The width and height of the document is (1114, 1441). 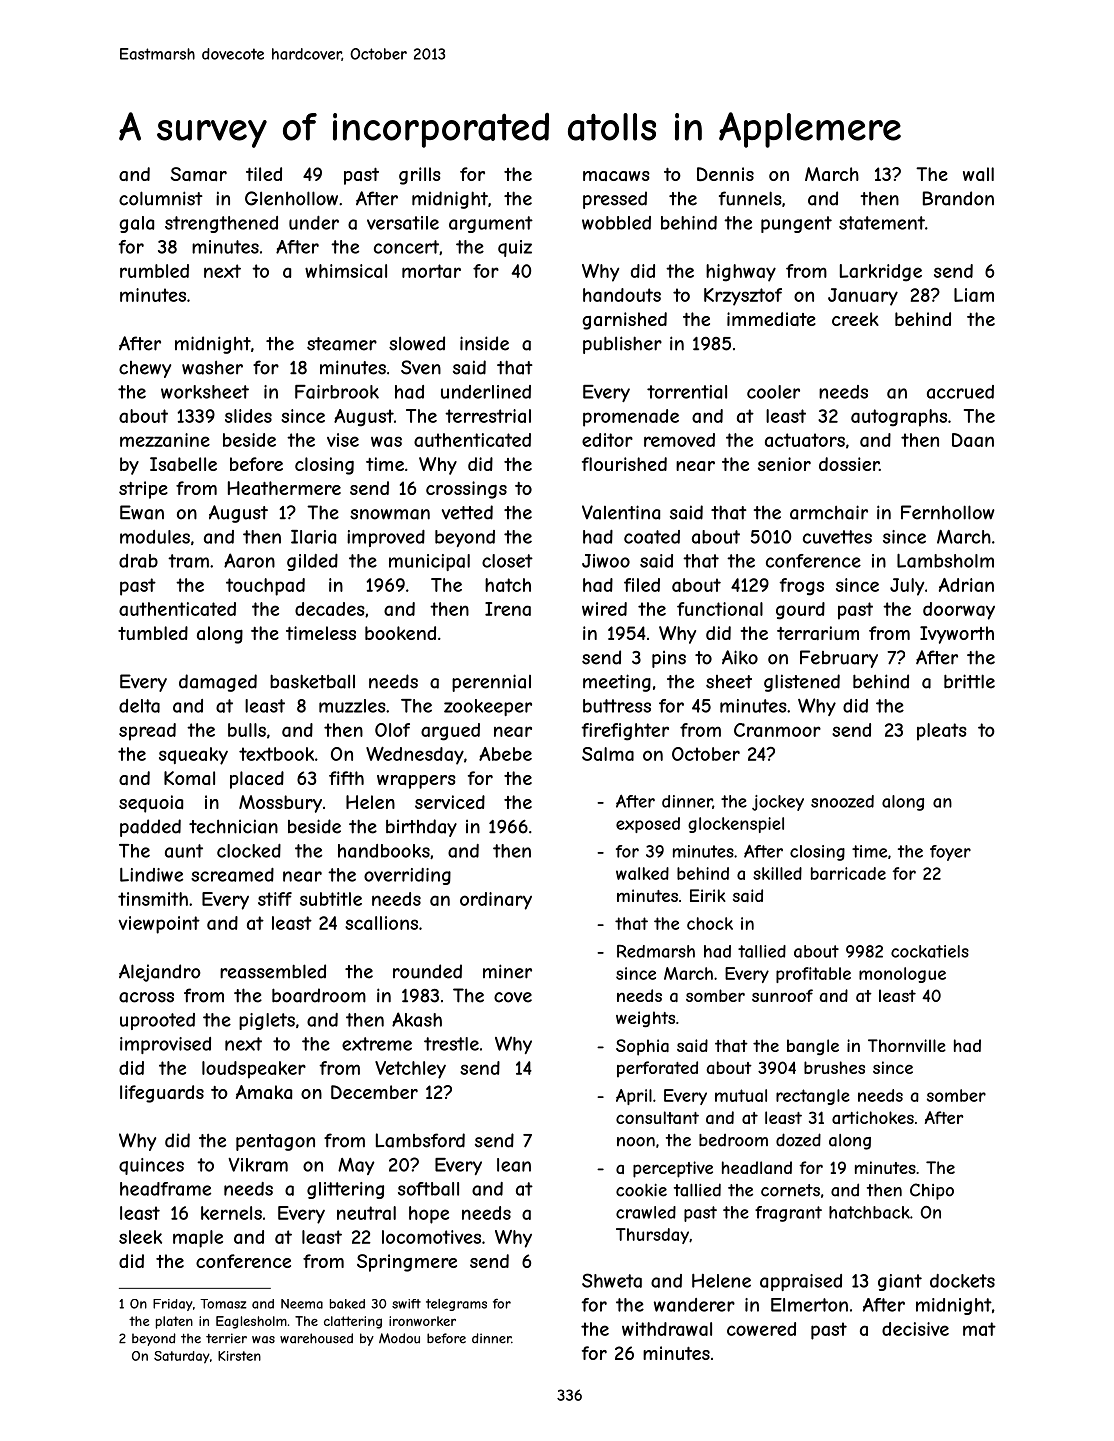 What do you see at coordinates (182, 1357) in the document?
I see `Saturday` at bounding box center [182, 1357].
